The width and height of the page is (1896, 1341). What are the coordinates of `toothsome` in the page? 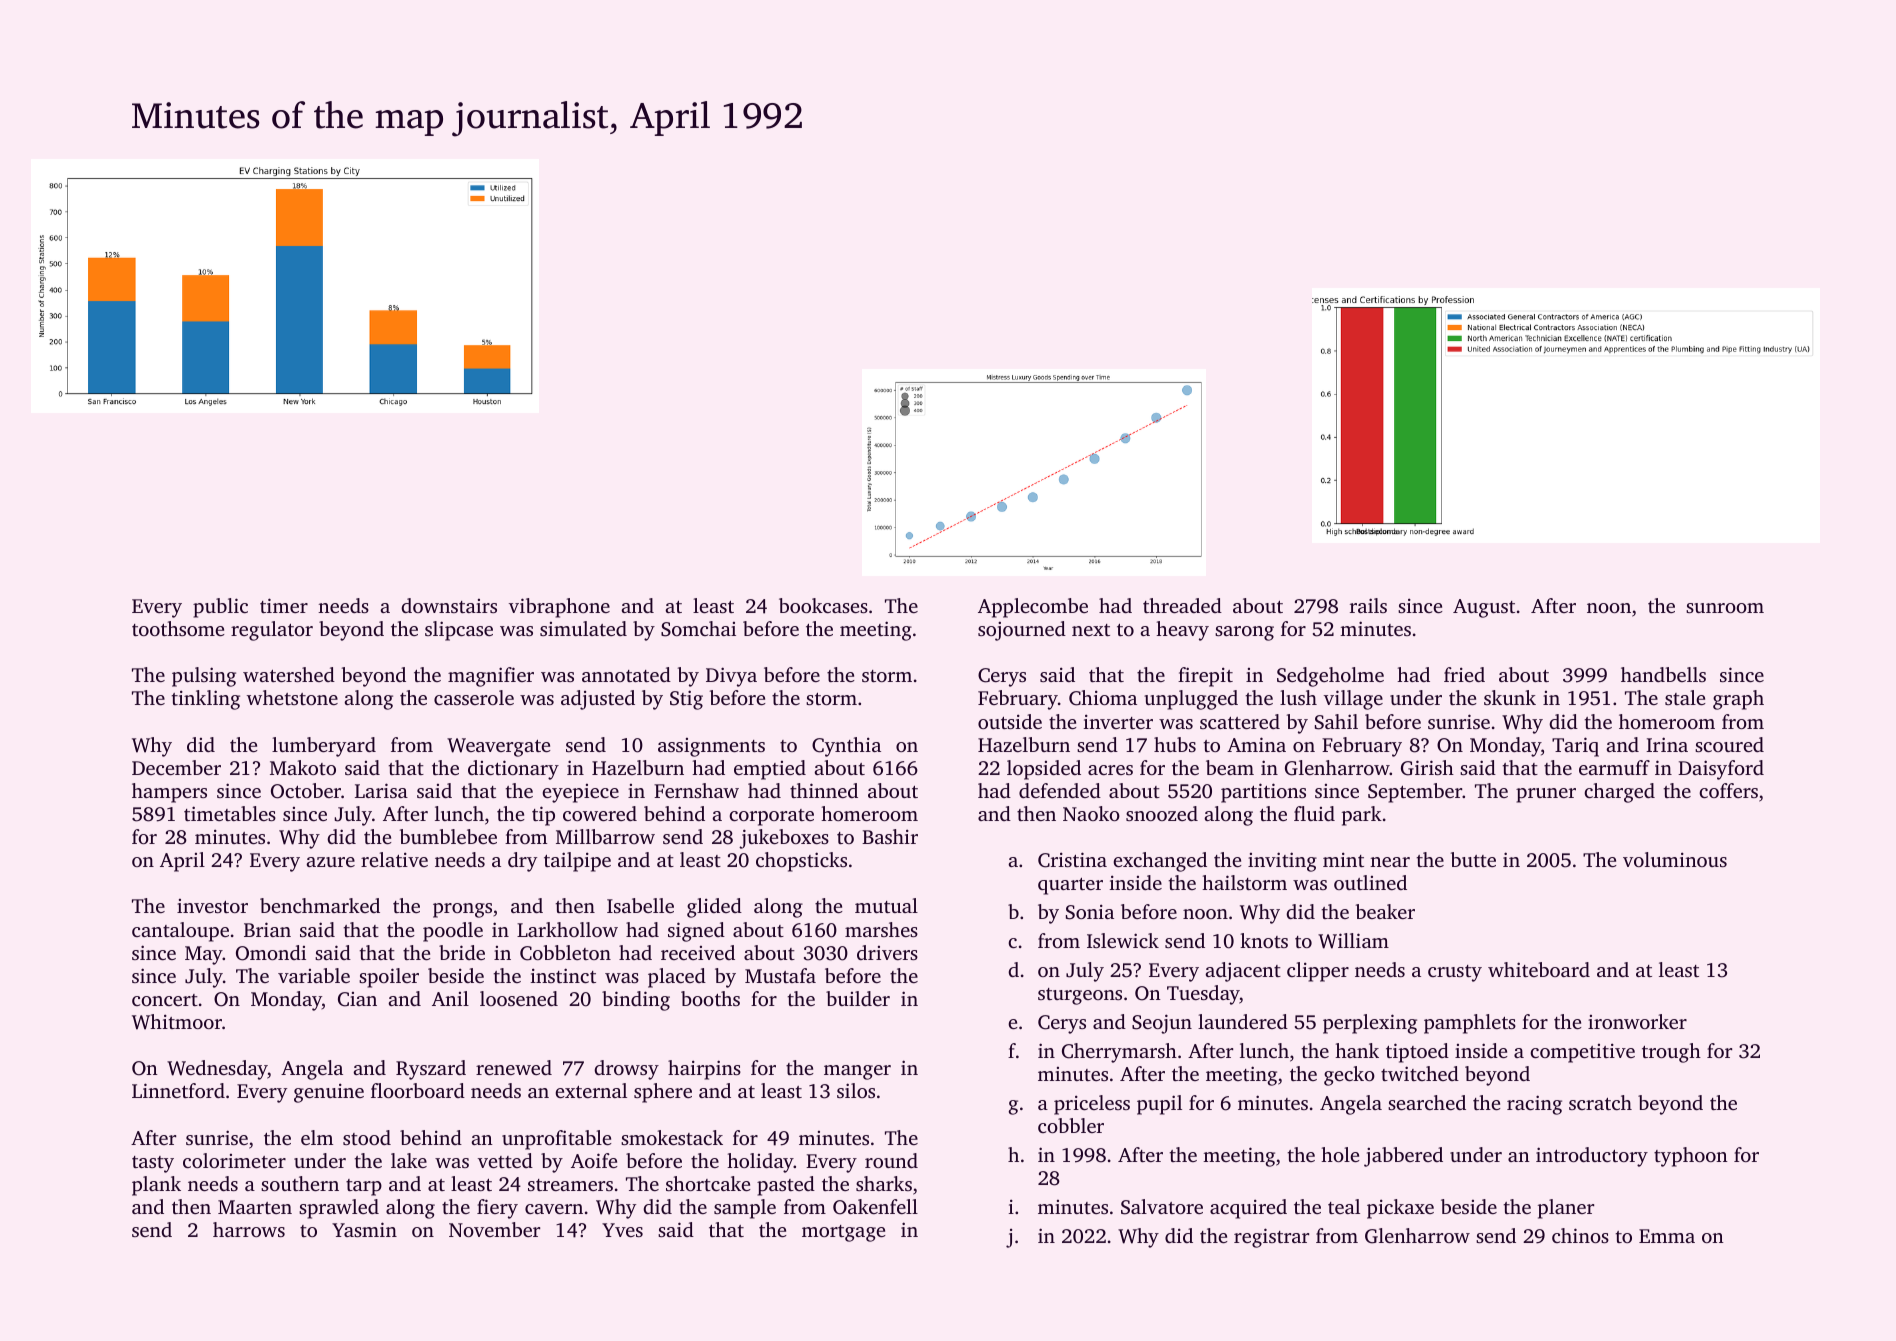 It's located at (178, 628).
